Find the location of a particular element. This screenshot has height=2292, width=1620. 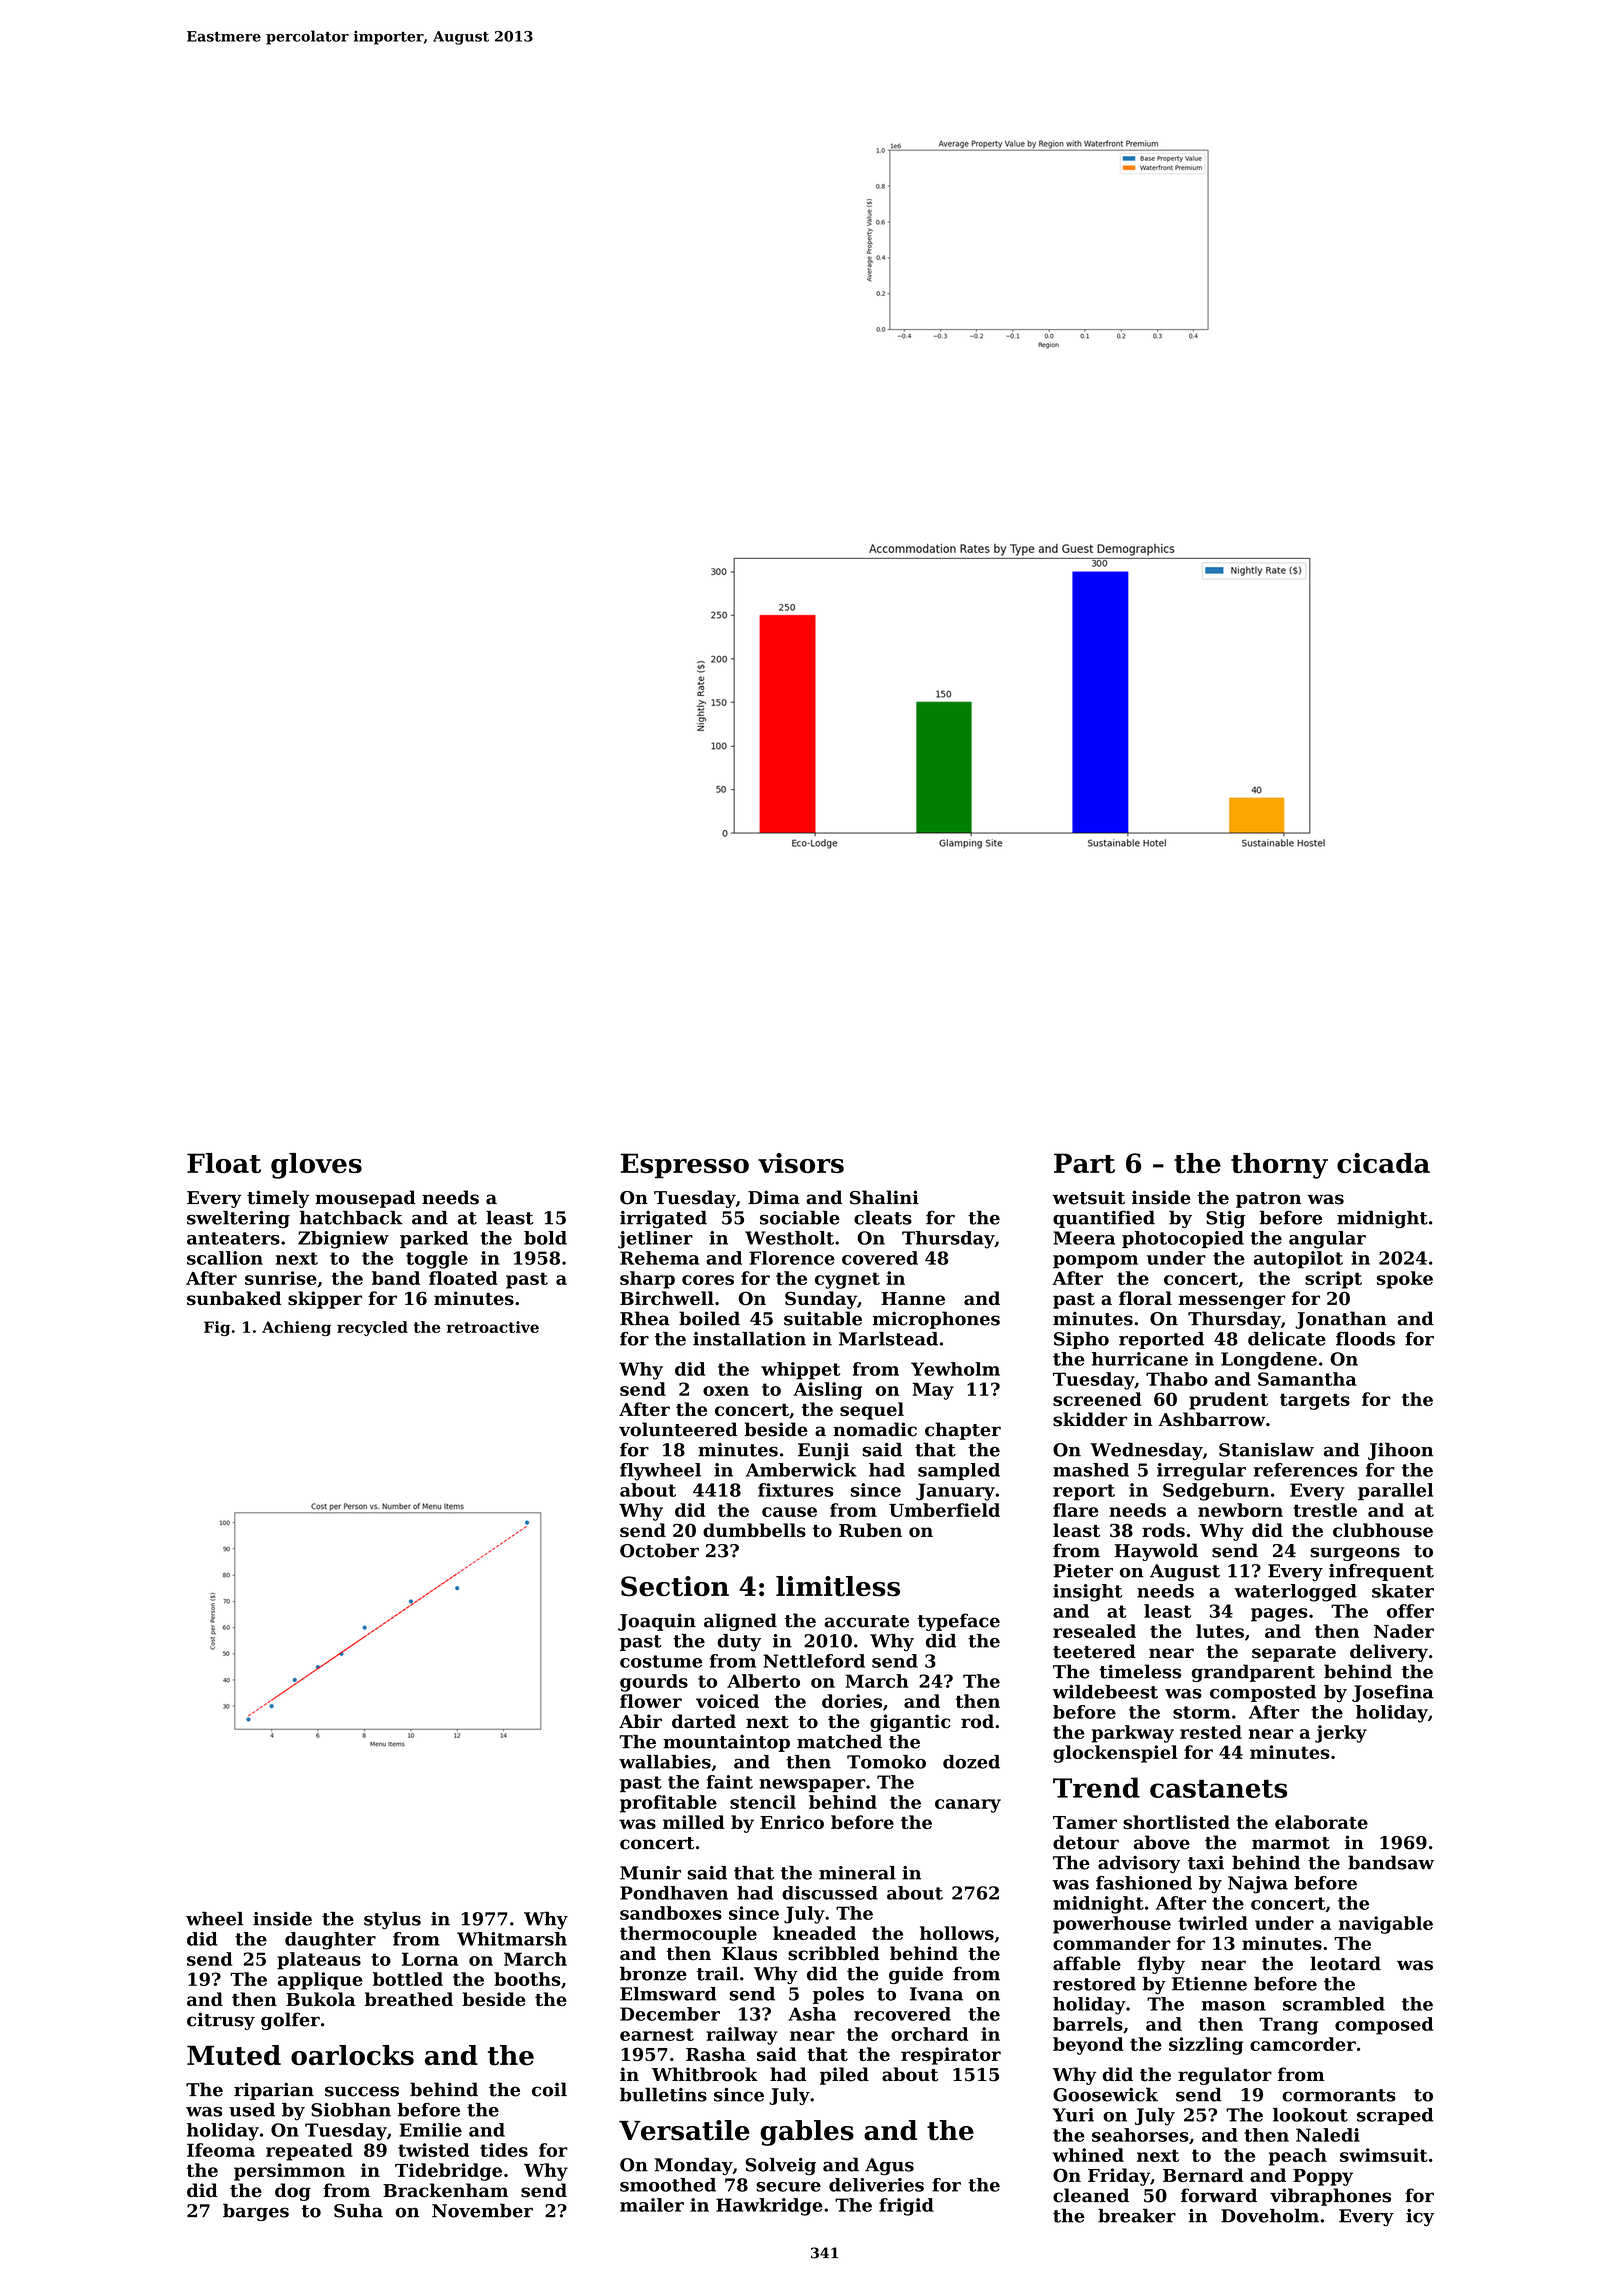

piled is located at coordinates (844, 2076).
